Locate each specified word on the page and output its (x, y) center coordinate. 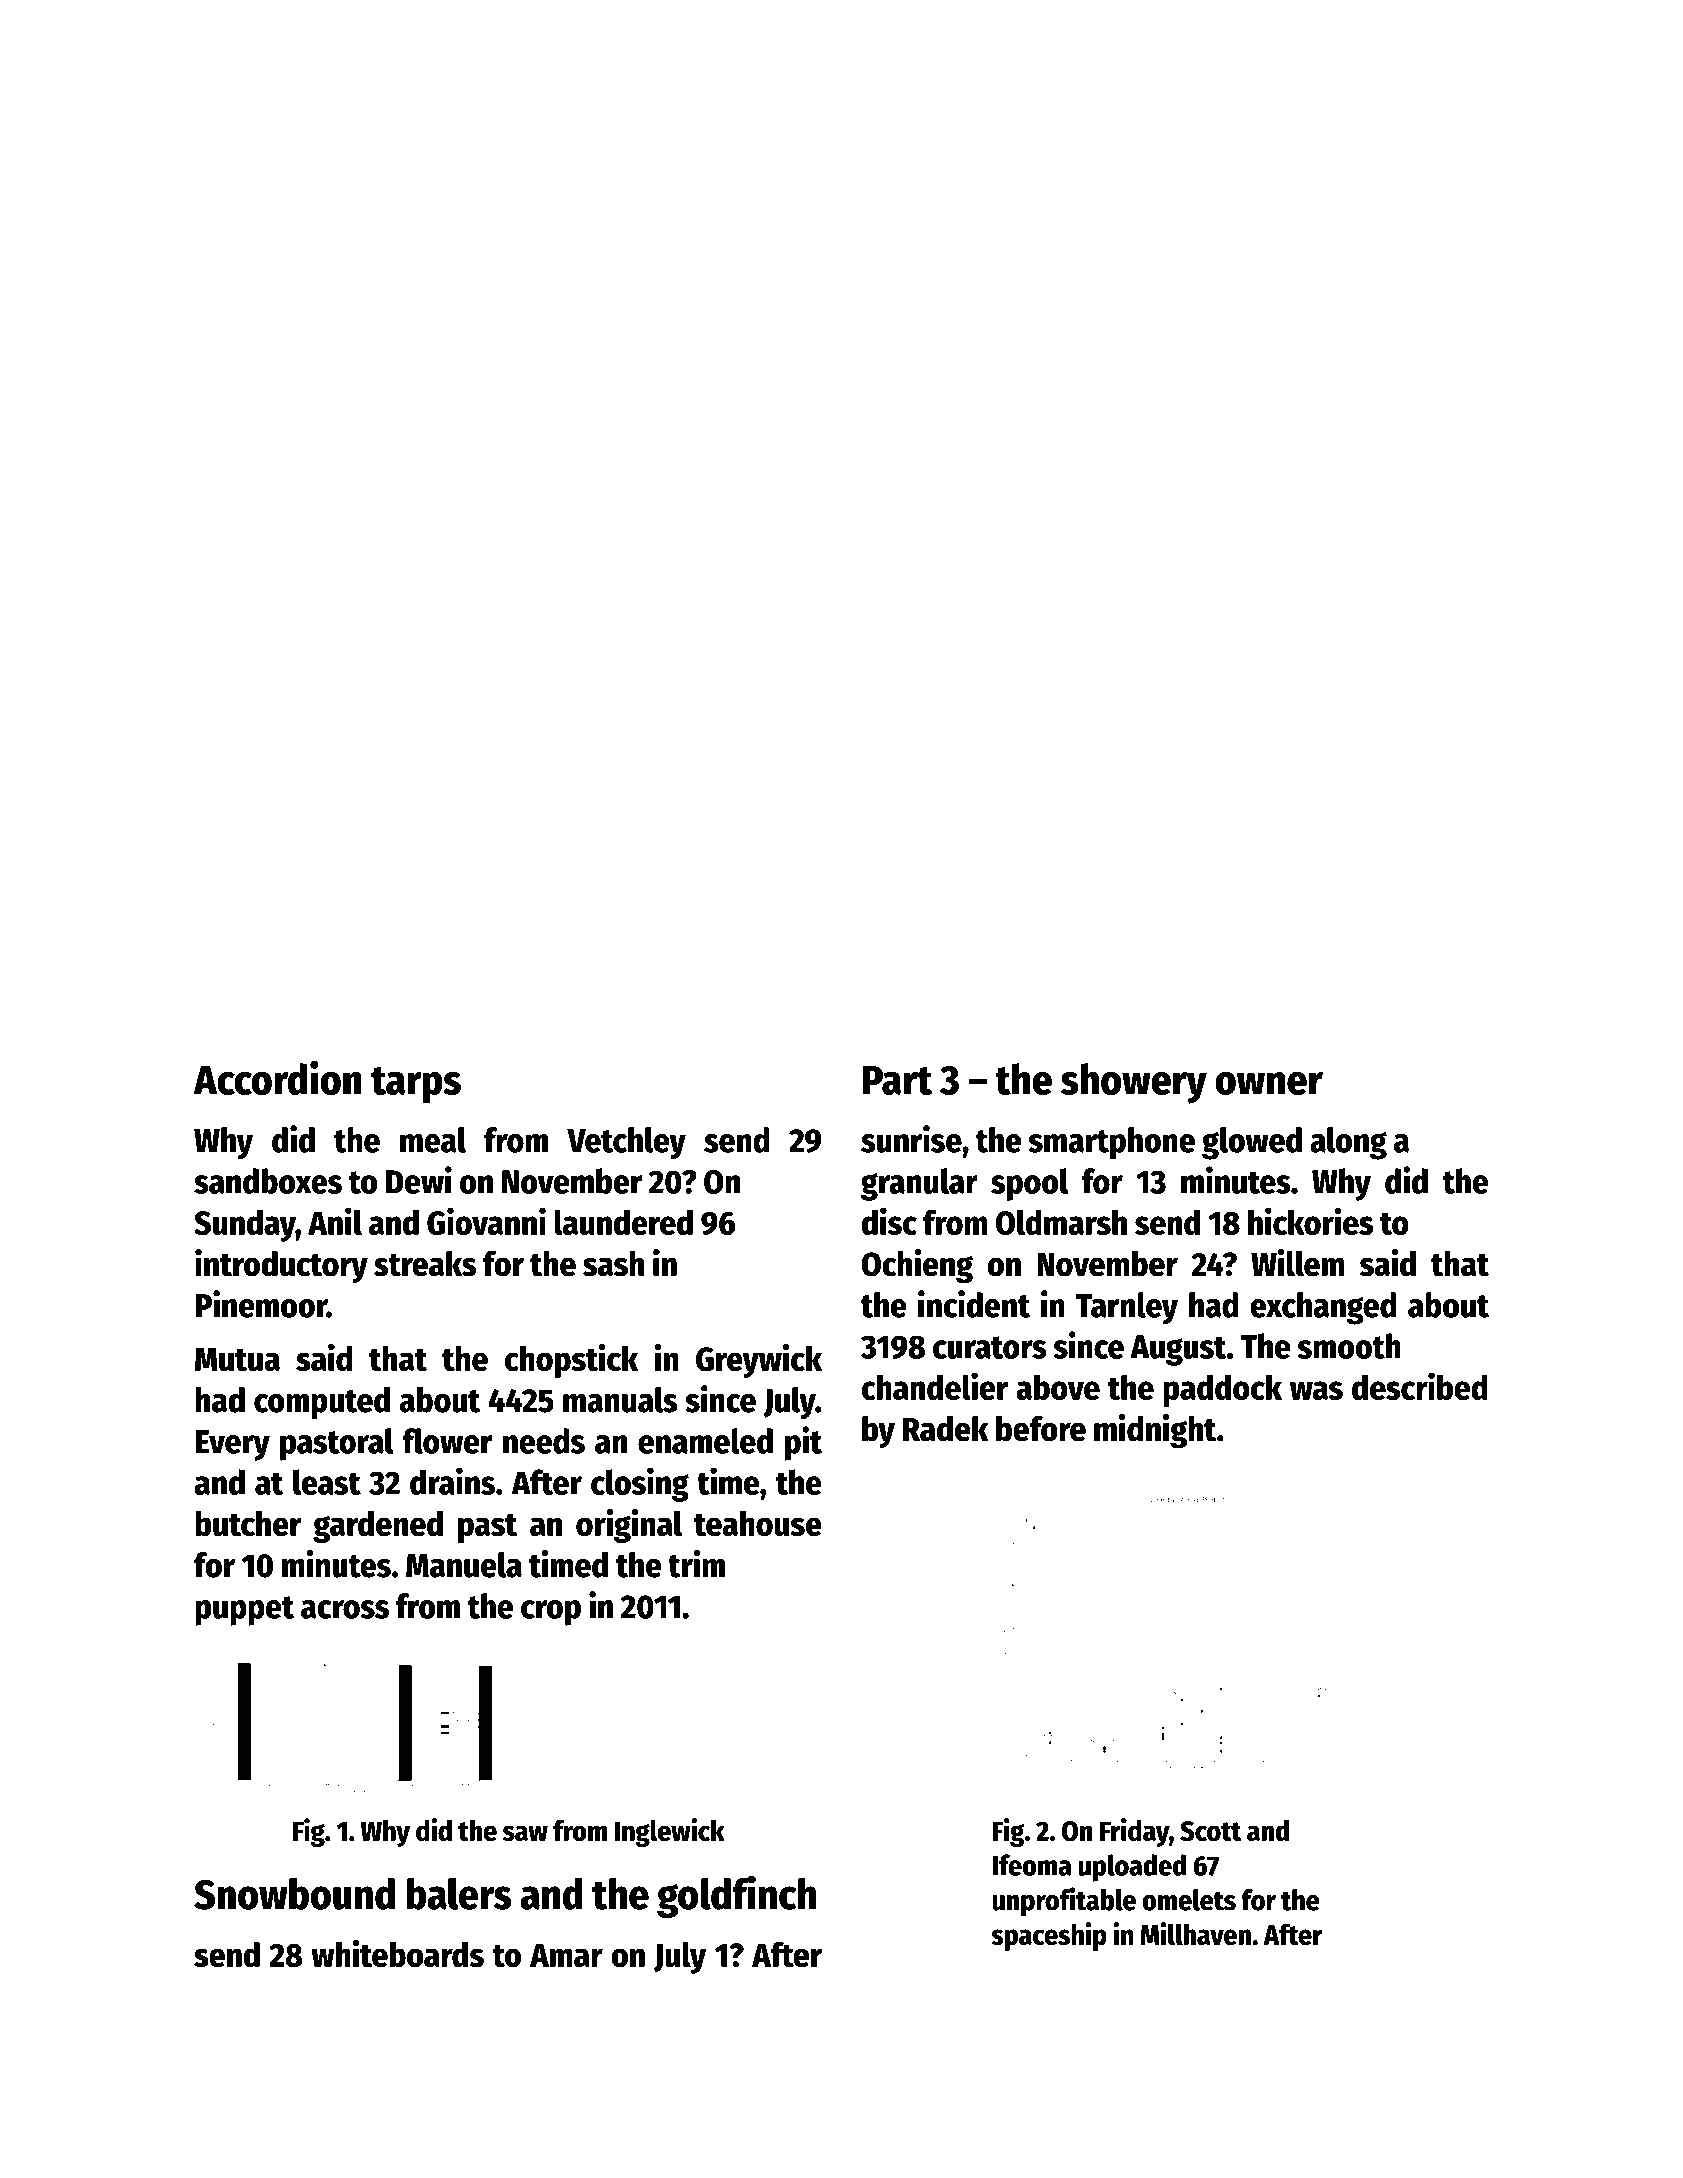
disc (889, 1221)
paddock (1222, 1390)
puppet (244, 1611)
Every (232, 1445)
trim (696, 1564)
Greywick (759, 1361)
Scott (1210, 1831)
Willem (1298, 1263)
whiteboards (397, 1954)
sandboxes (268, 1181)
